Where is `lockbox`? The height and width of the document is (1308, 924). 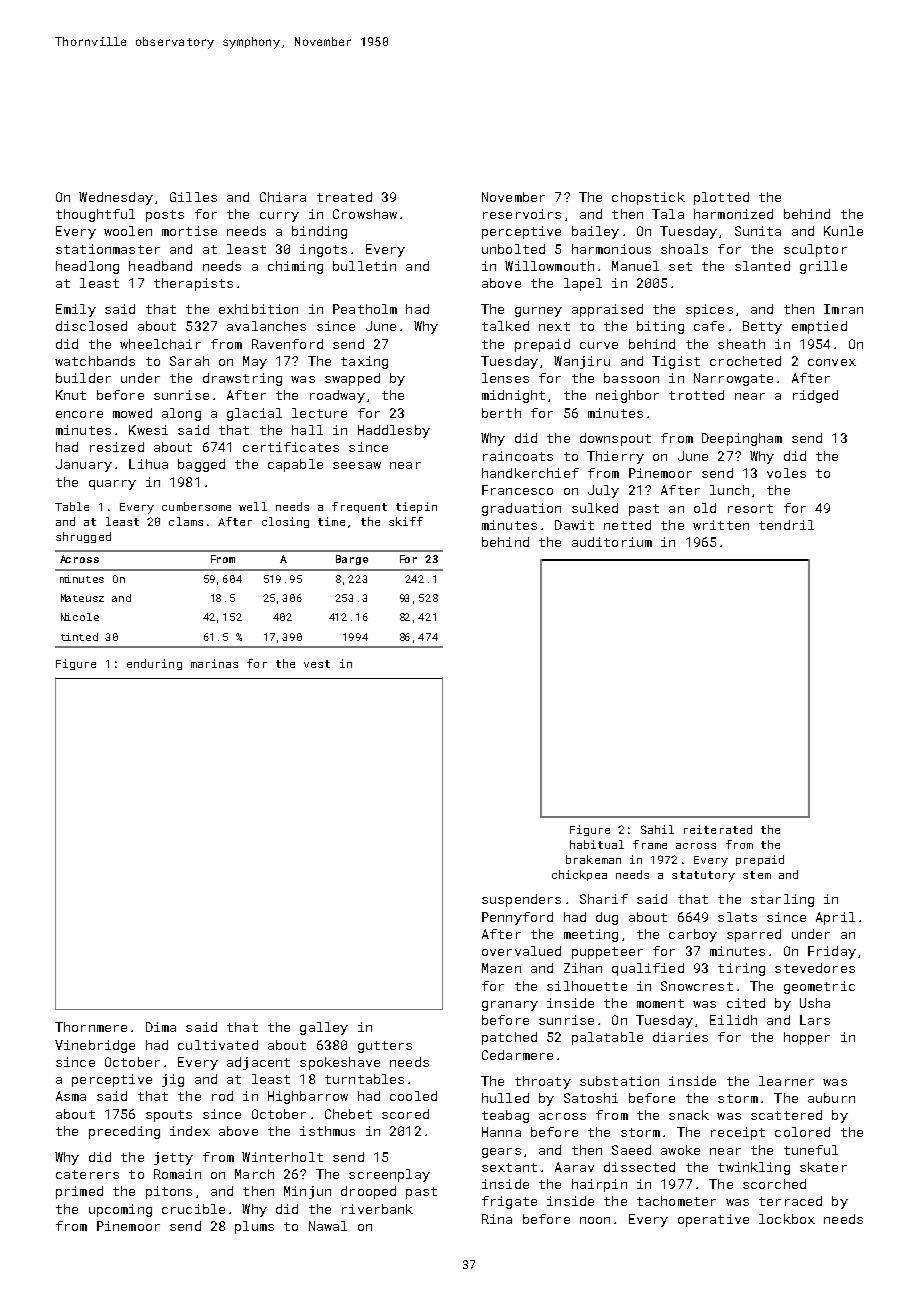 lockbox is located at coordinates (787, 1219).
